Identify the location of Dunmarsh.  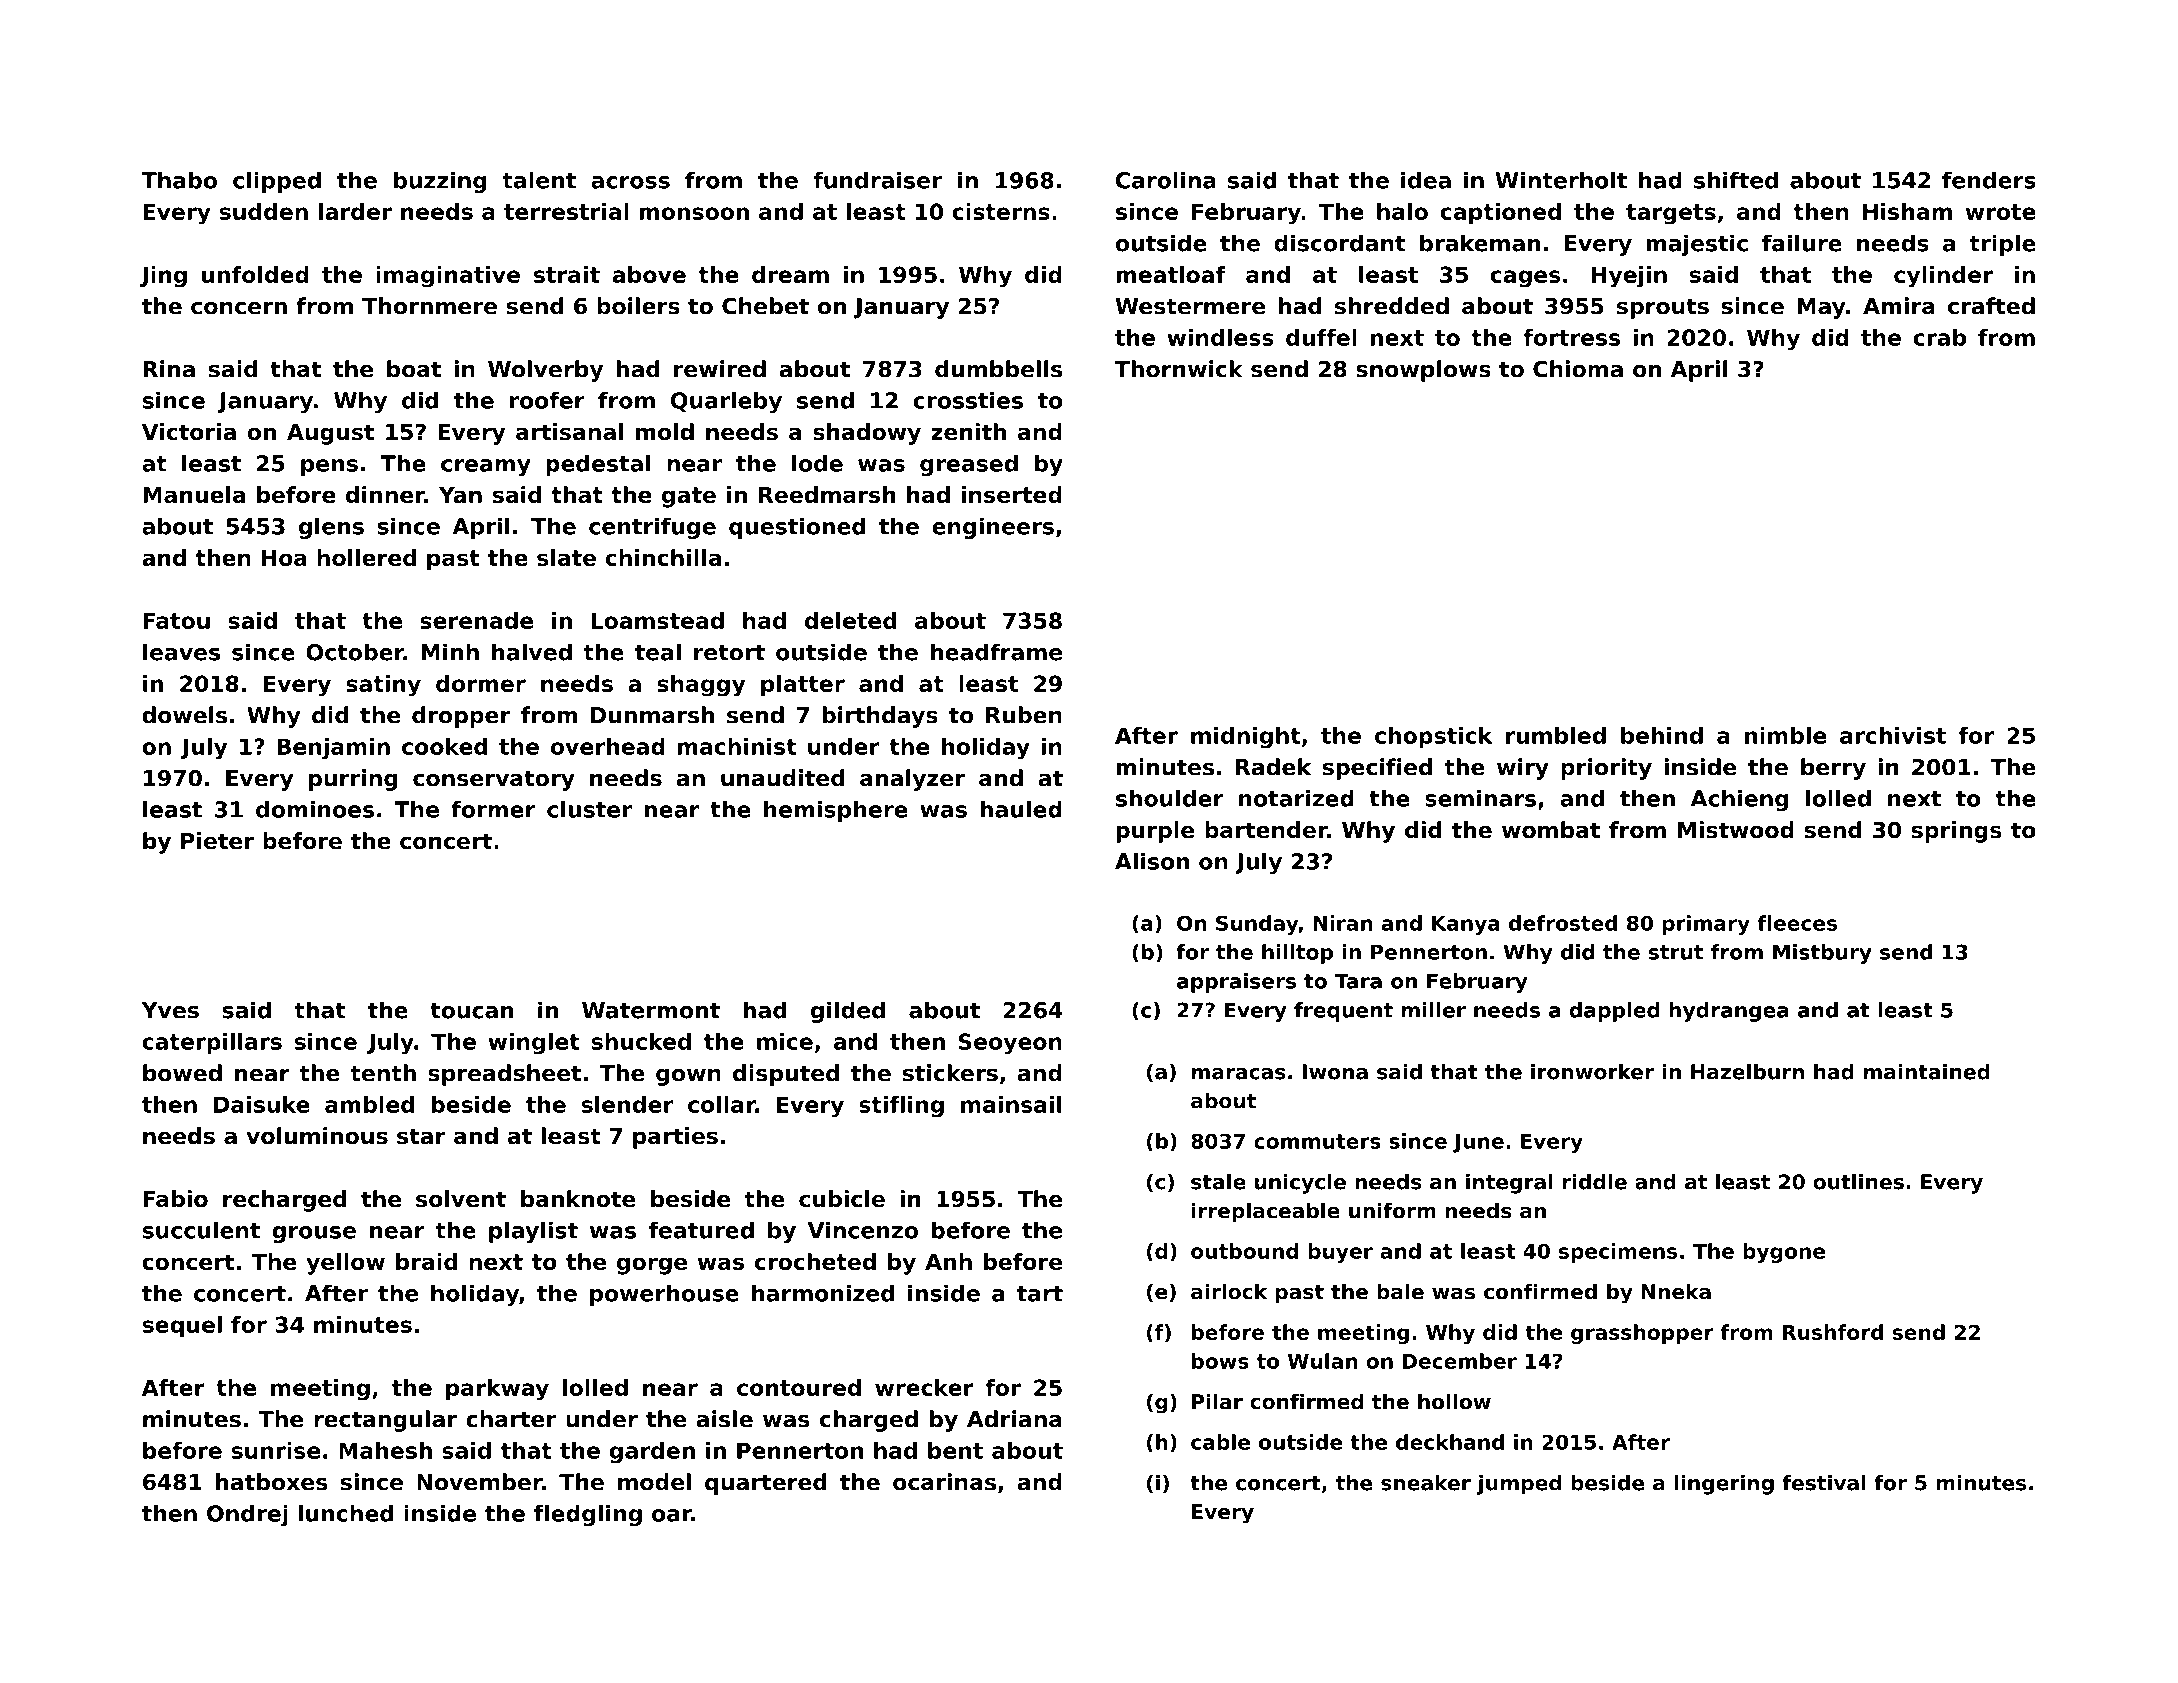
(652, 715).
